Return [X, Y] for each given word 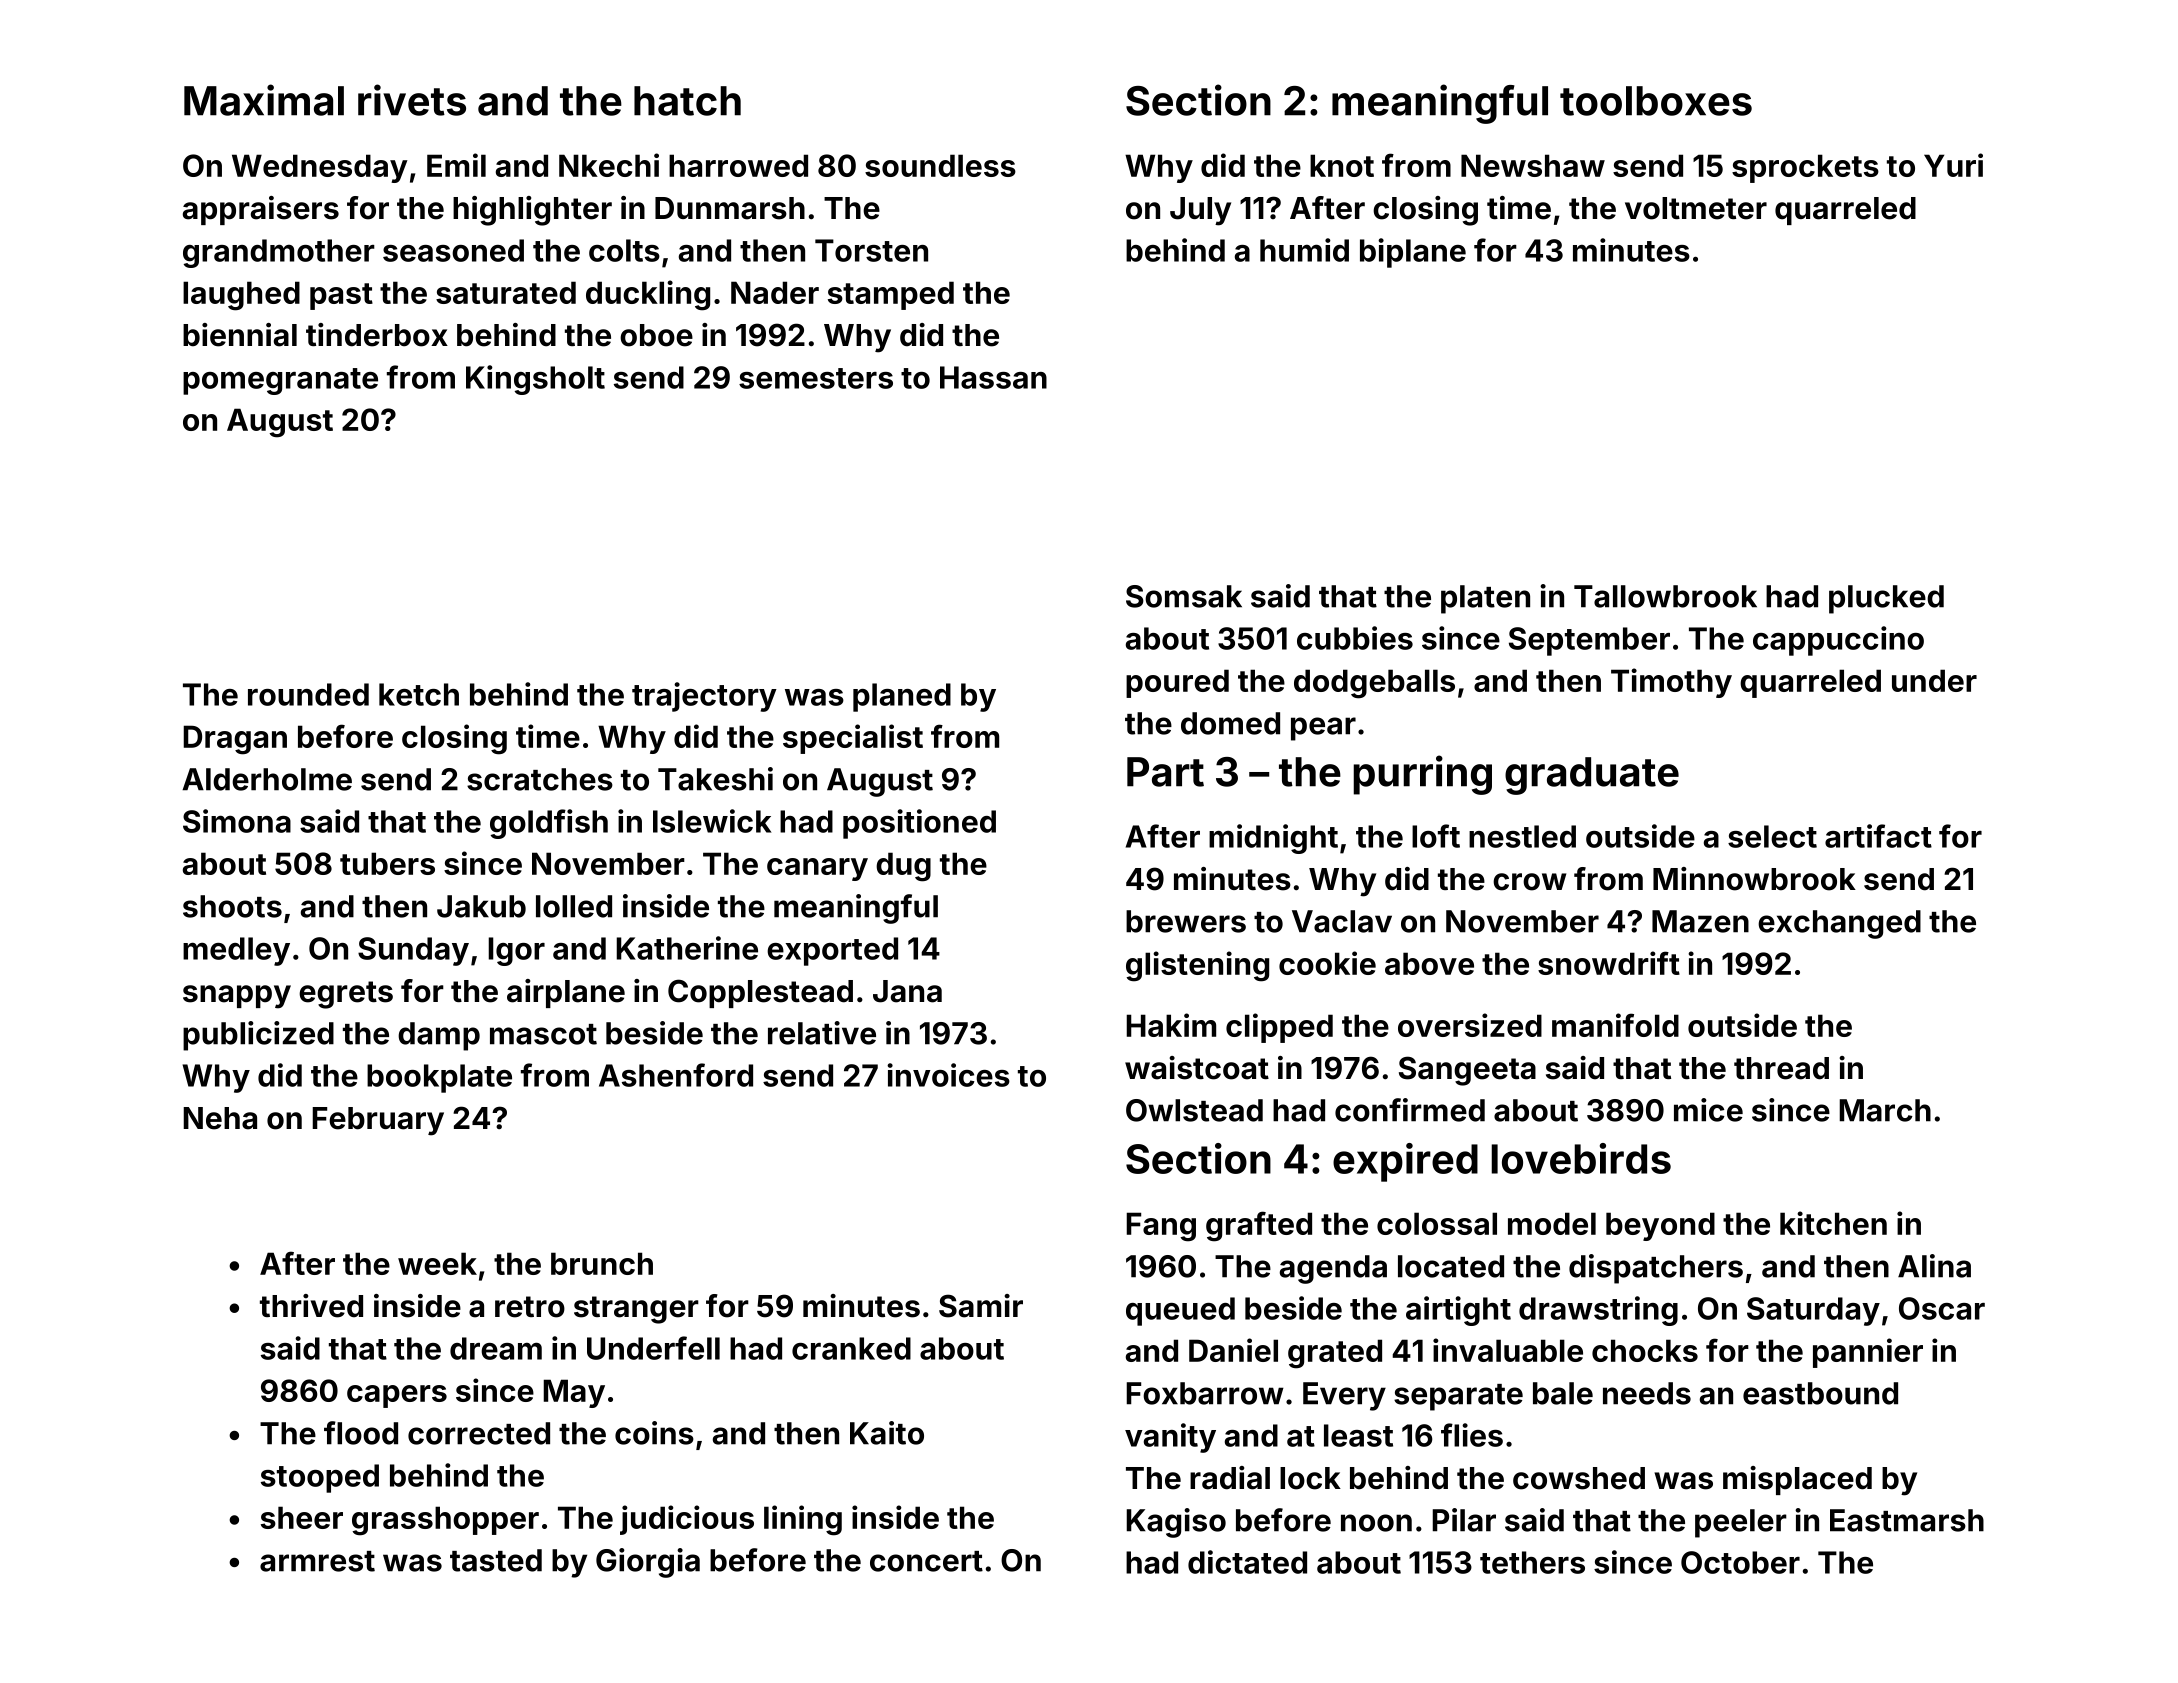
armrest [317, 1561]
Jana [907, 991]
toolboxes [1656, 101]
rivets [412, 100]
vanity [1170, 1438]
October [1740, 1562]
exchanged [1839, 924]
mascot [543, 1034]
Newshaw [1533, 165]
